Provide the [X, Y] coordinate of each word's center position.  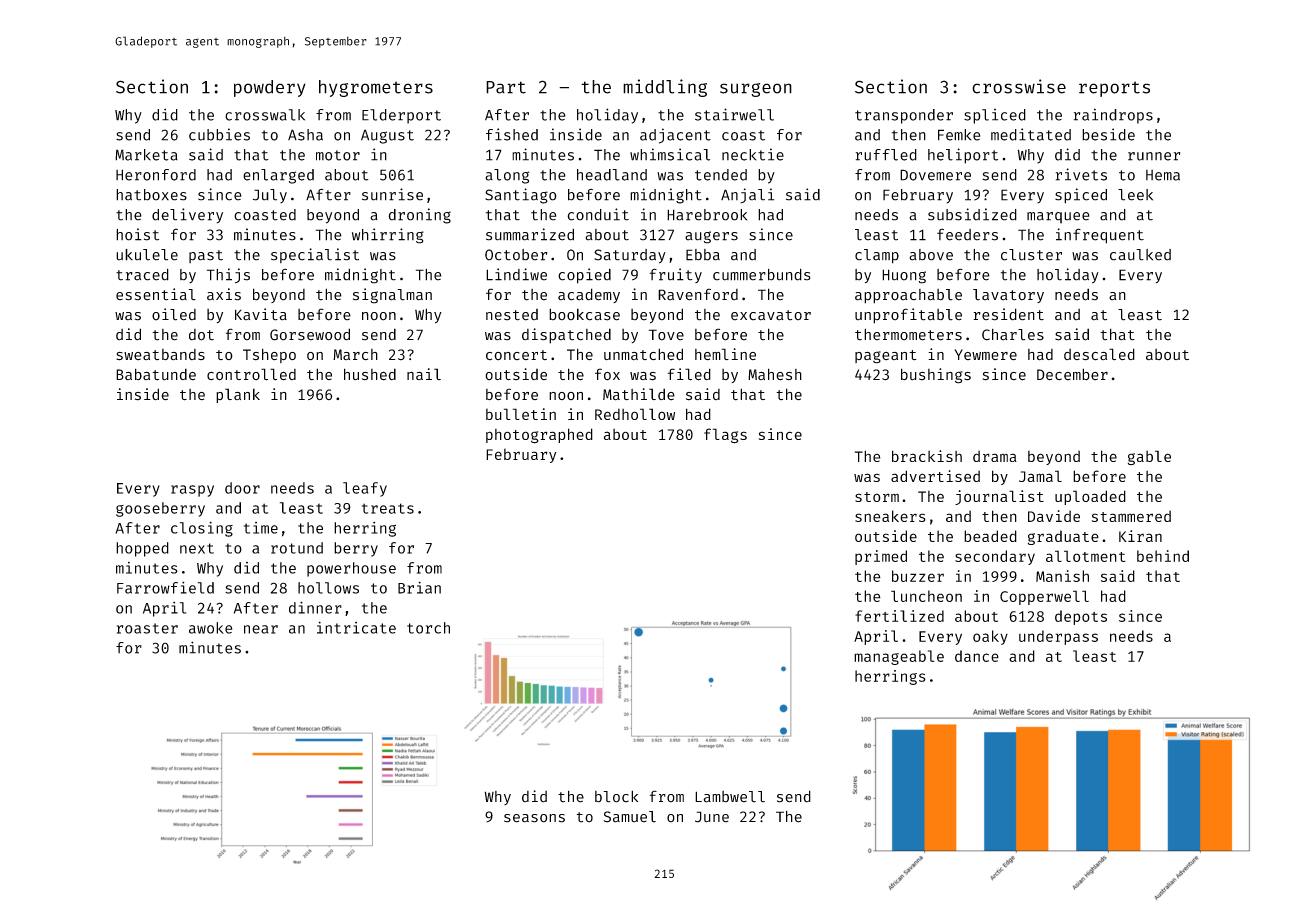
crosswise [1019, 86]
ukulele [147, 255]
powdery [270, 88]
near [261, 629]
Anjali [747, 196]
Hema [1163, 175]
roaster [147, 628]
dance [977, 656]
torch [428, 628]
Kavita [261, 314]
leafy [365, 489]
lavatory [1008, 296]
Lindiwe [516, 274]
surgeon [756, 90]
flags [725, 436]
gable [1149, 457]
